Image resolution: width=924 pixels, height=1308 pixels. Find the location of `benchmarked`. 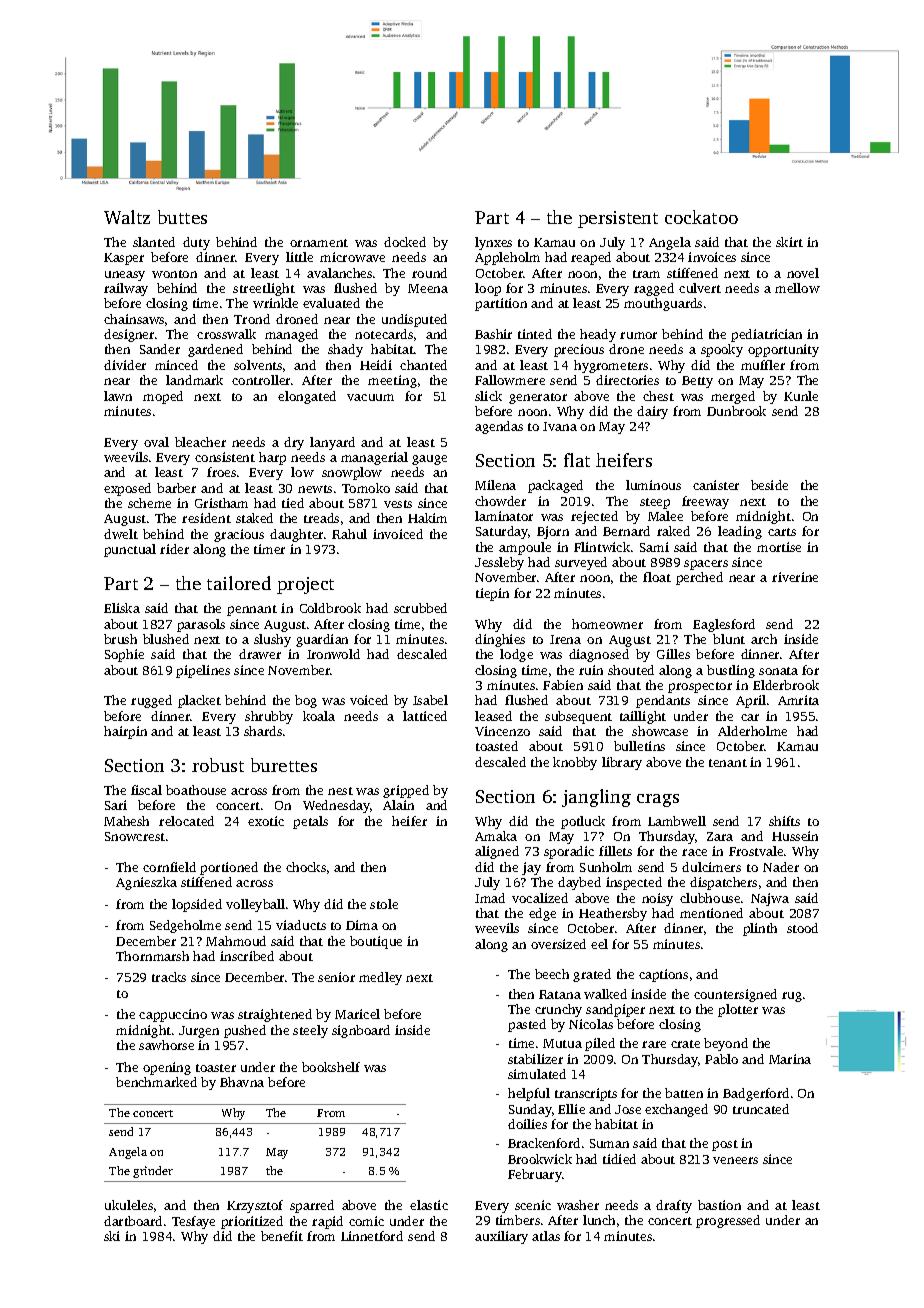

benchmarked is located at coordinates (156, 1082).
